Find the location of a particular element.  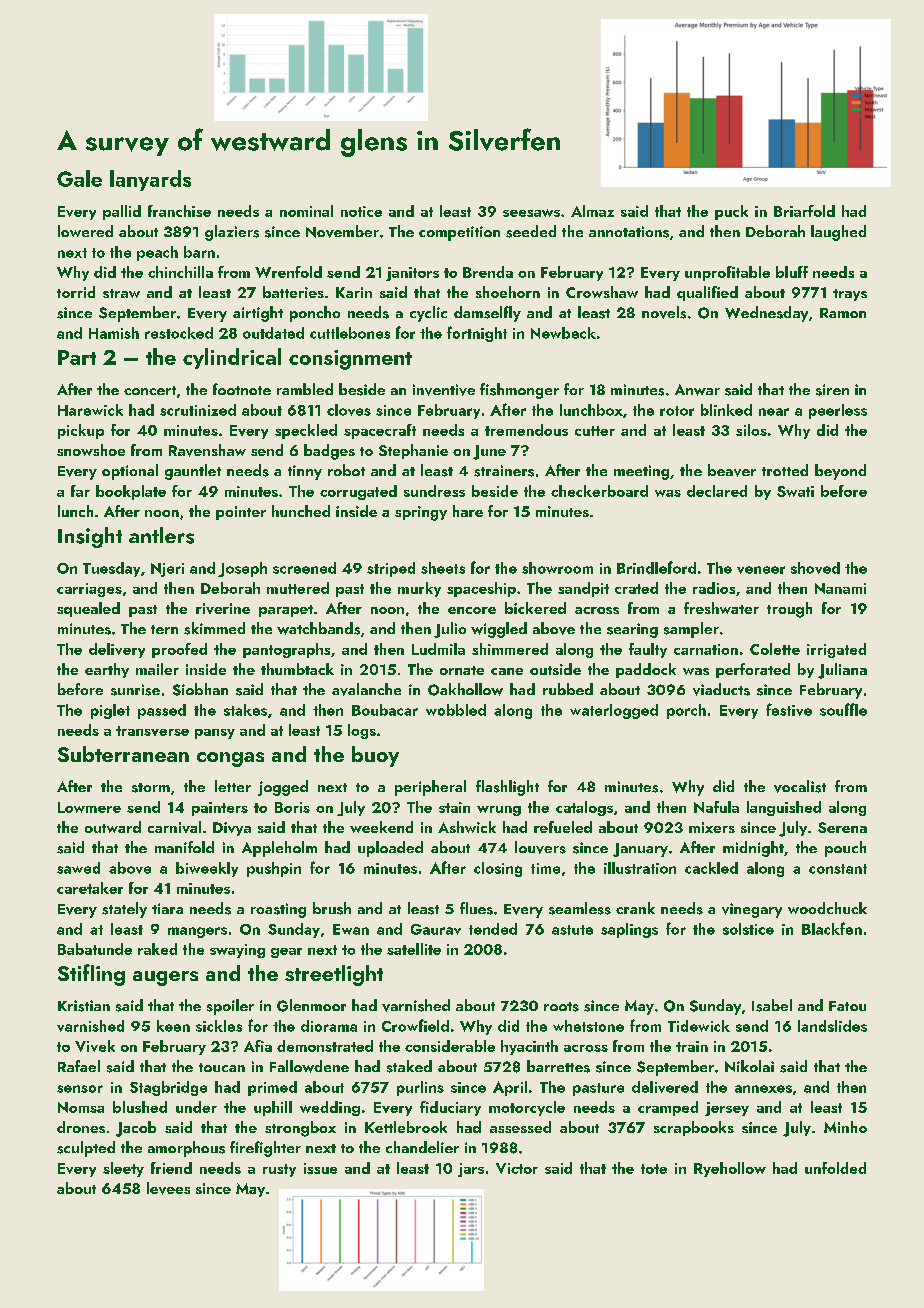

straw is located at coordinates (121, 293).
